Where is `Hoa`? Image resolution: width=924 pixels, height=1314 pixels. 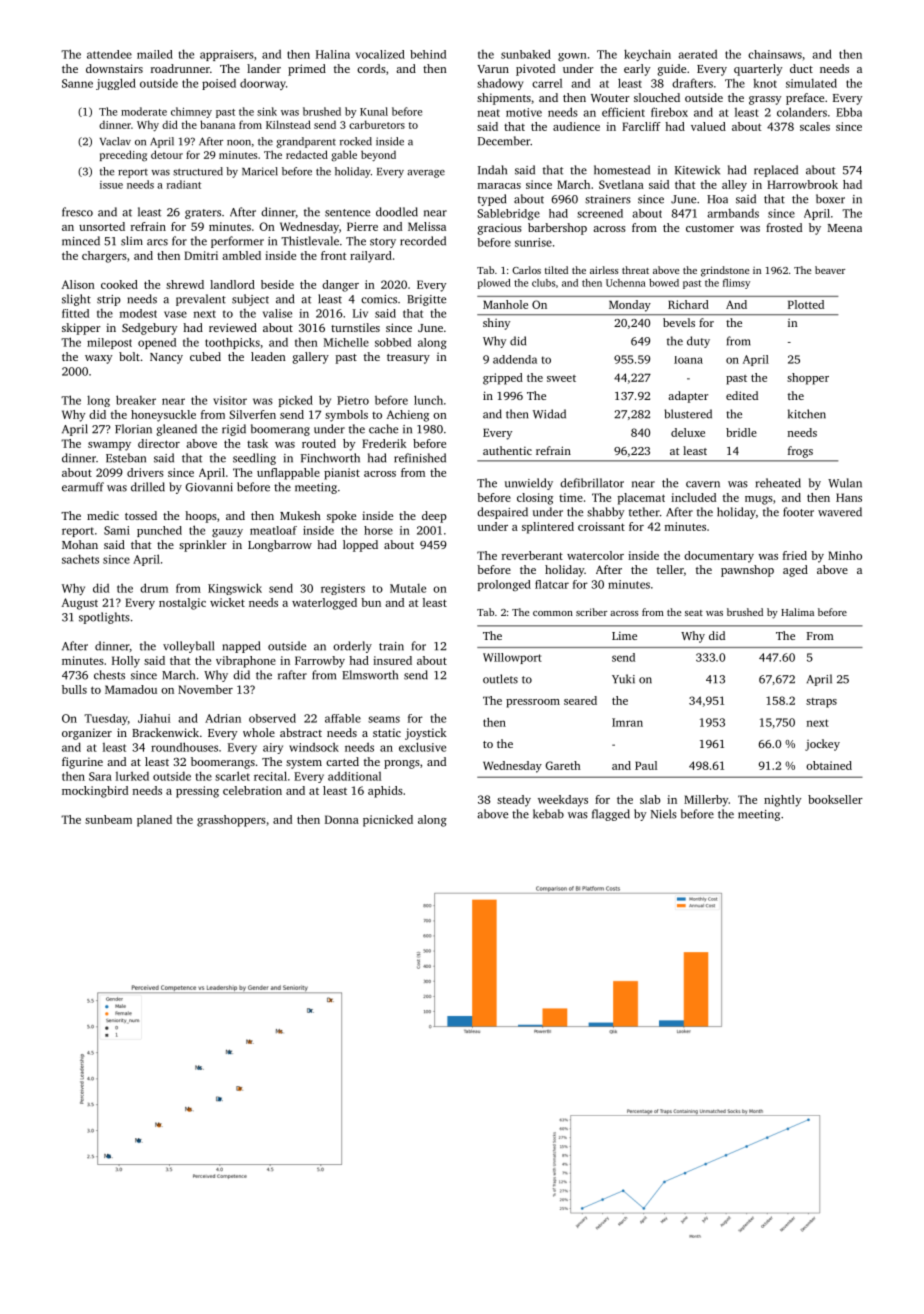
Hoa is located at coordinates (717, 199).
